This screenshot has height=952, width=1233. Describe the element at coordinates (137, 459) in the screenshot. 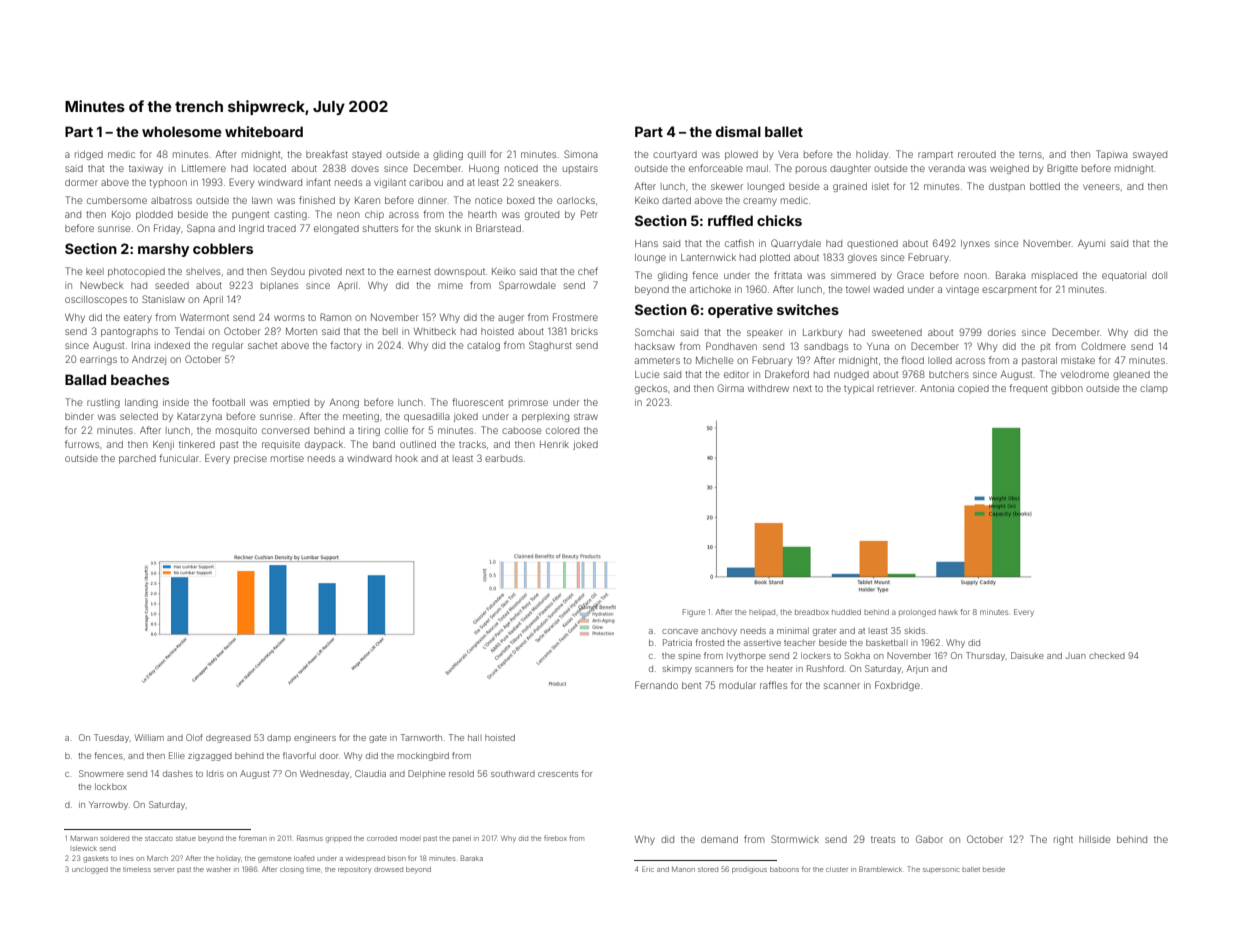

I see `parched` at that location.
